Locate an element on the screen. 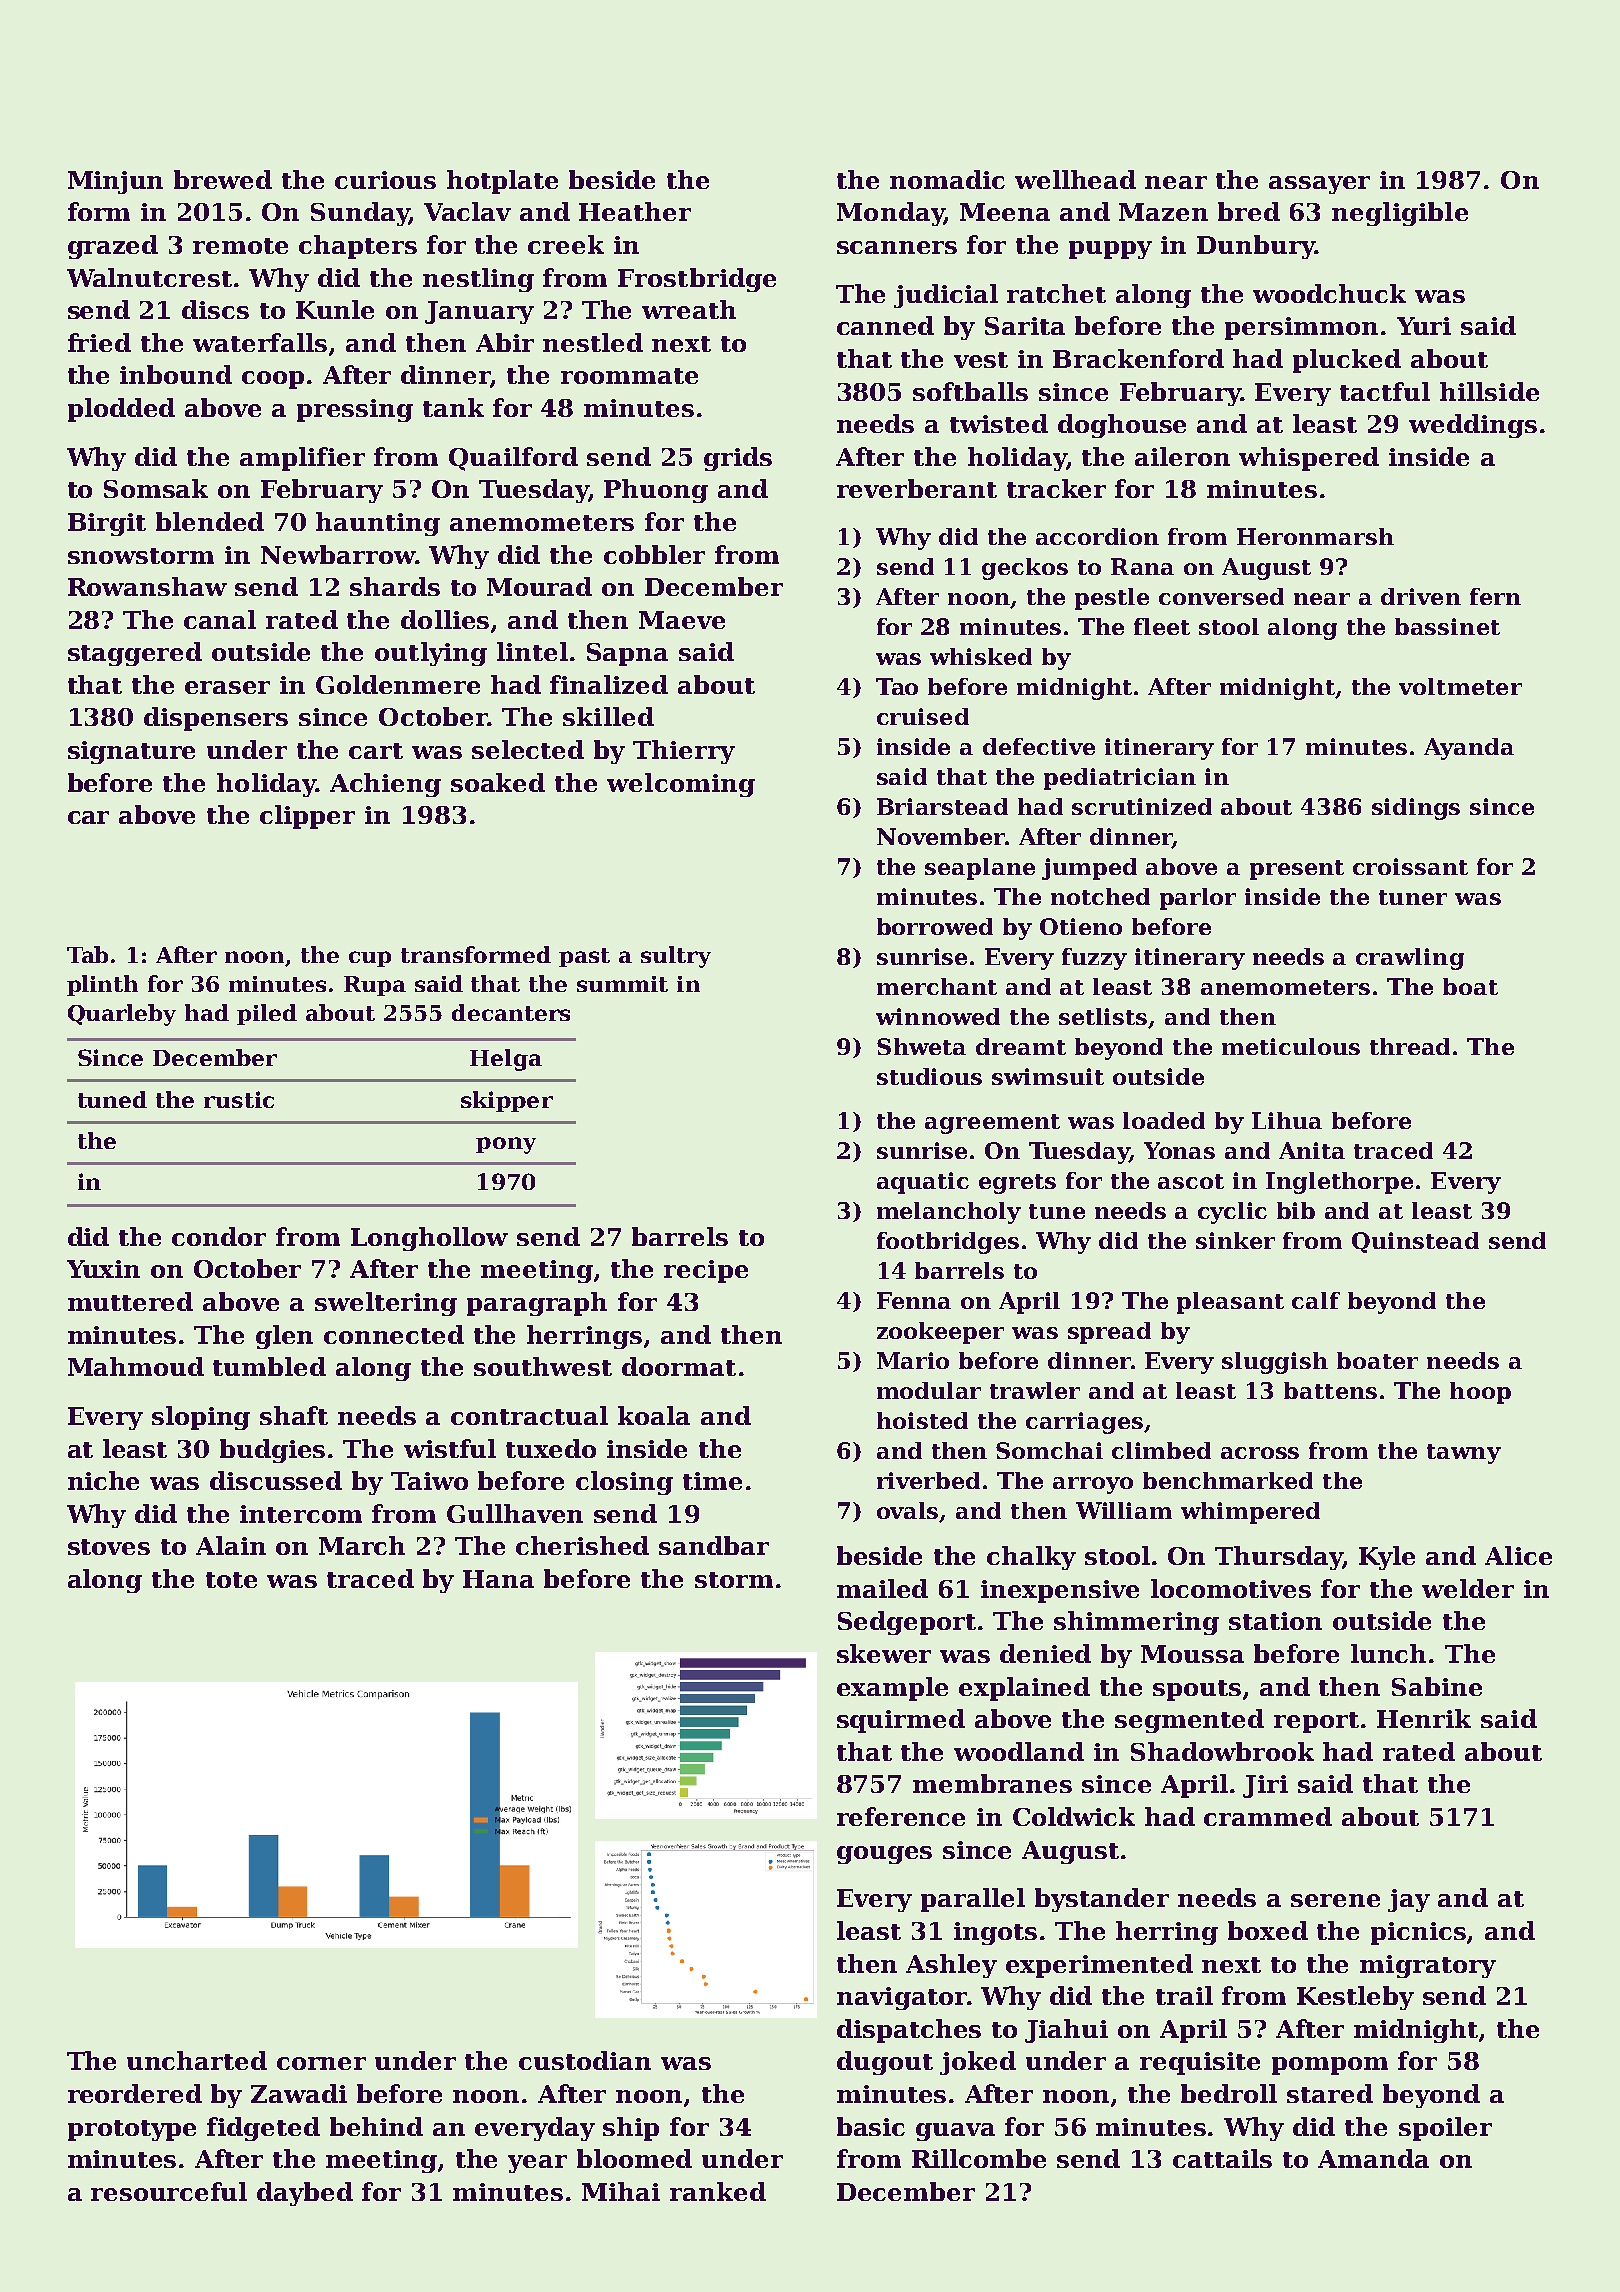 The width and height of the screenshot is (1620, 2292). cart is located at coordinates (376, 751).
